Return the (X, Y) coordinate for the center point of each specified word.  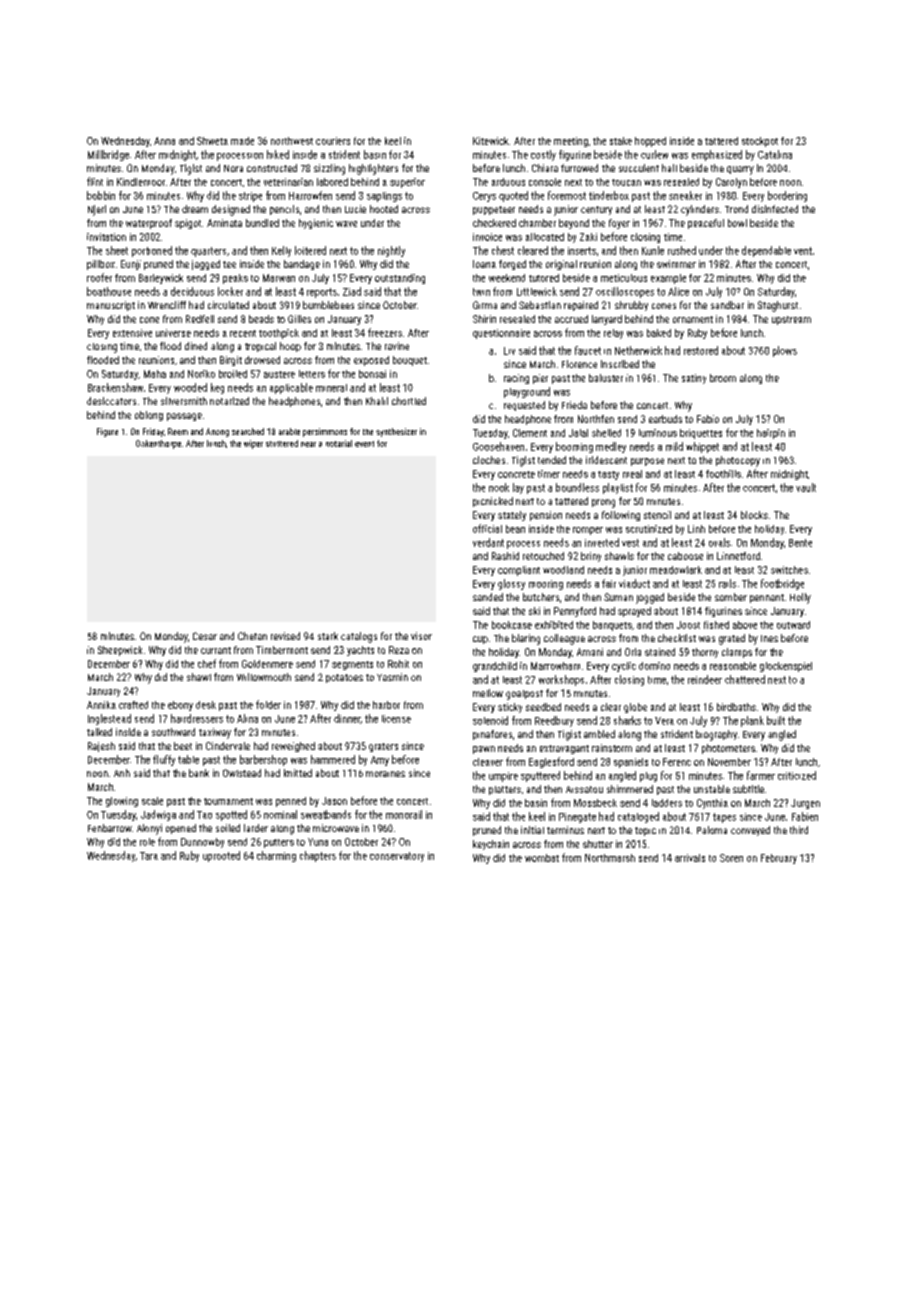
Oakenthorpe (158, 444)
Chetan (252, 636)
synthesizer (396, 432)
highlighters (373, 169)
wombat (542, 858)
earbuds (665, 419)
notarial (339, 443)
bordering (787, 196)
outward (793, 625)
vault (806, 487)
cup (480, 640)
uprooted (221, 856)
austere (279, 374)
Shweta (212, 141)
